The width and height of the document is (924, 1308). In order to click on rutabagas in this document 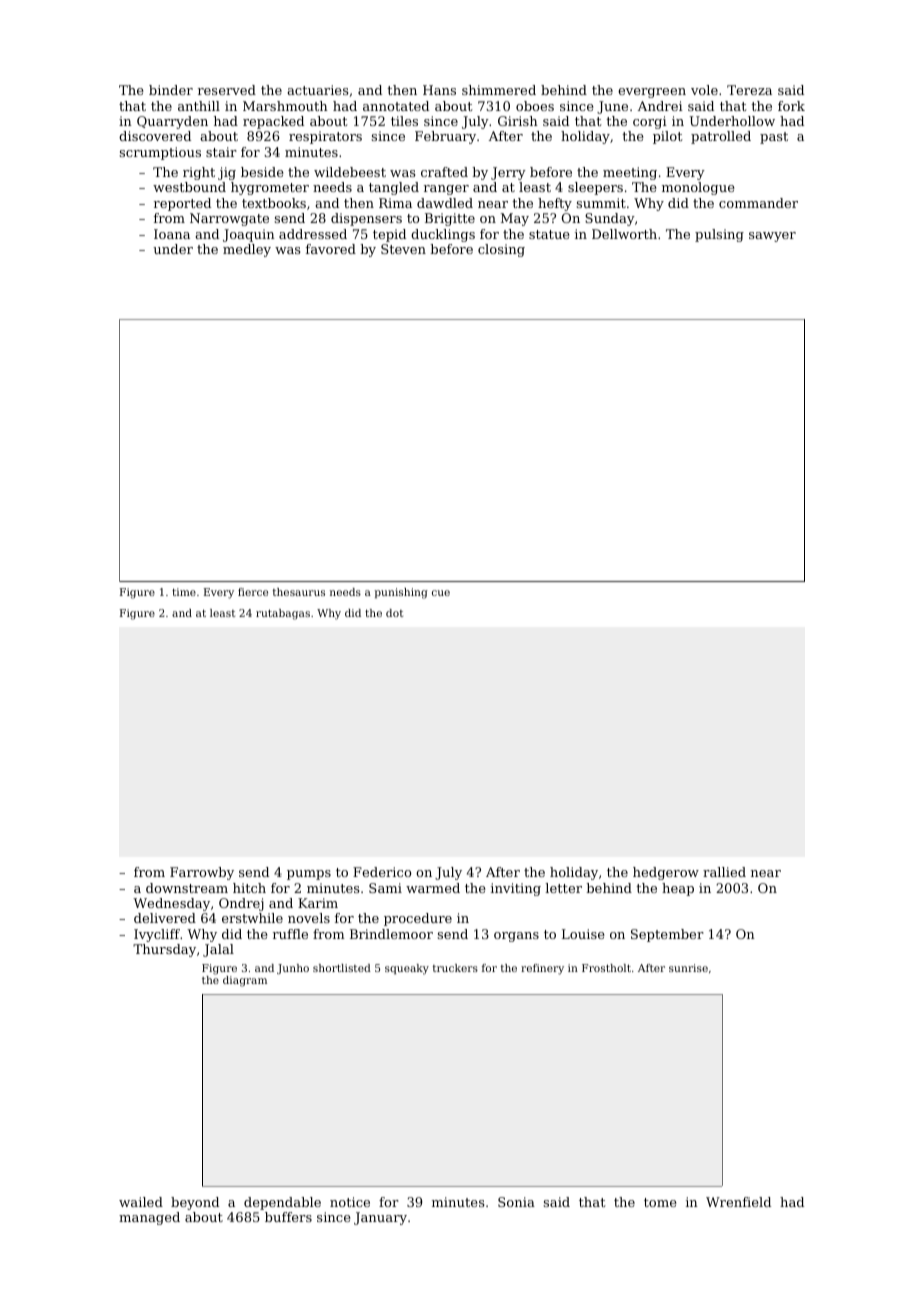, I will do `click(283, 614)`.
